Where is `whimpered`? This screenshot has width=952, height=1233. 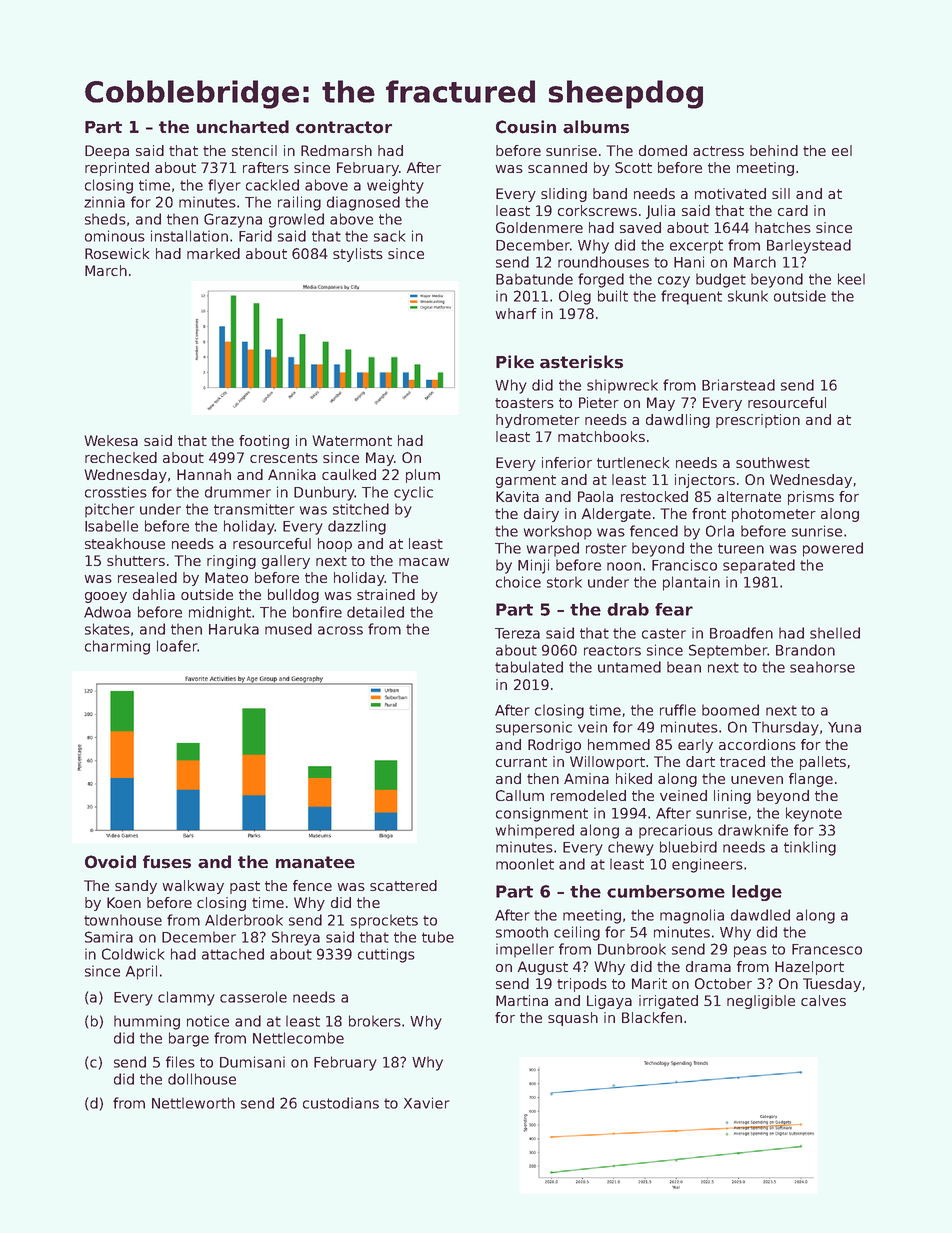
whimpered is located at coordinates (535, 831).
